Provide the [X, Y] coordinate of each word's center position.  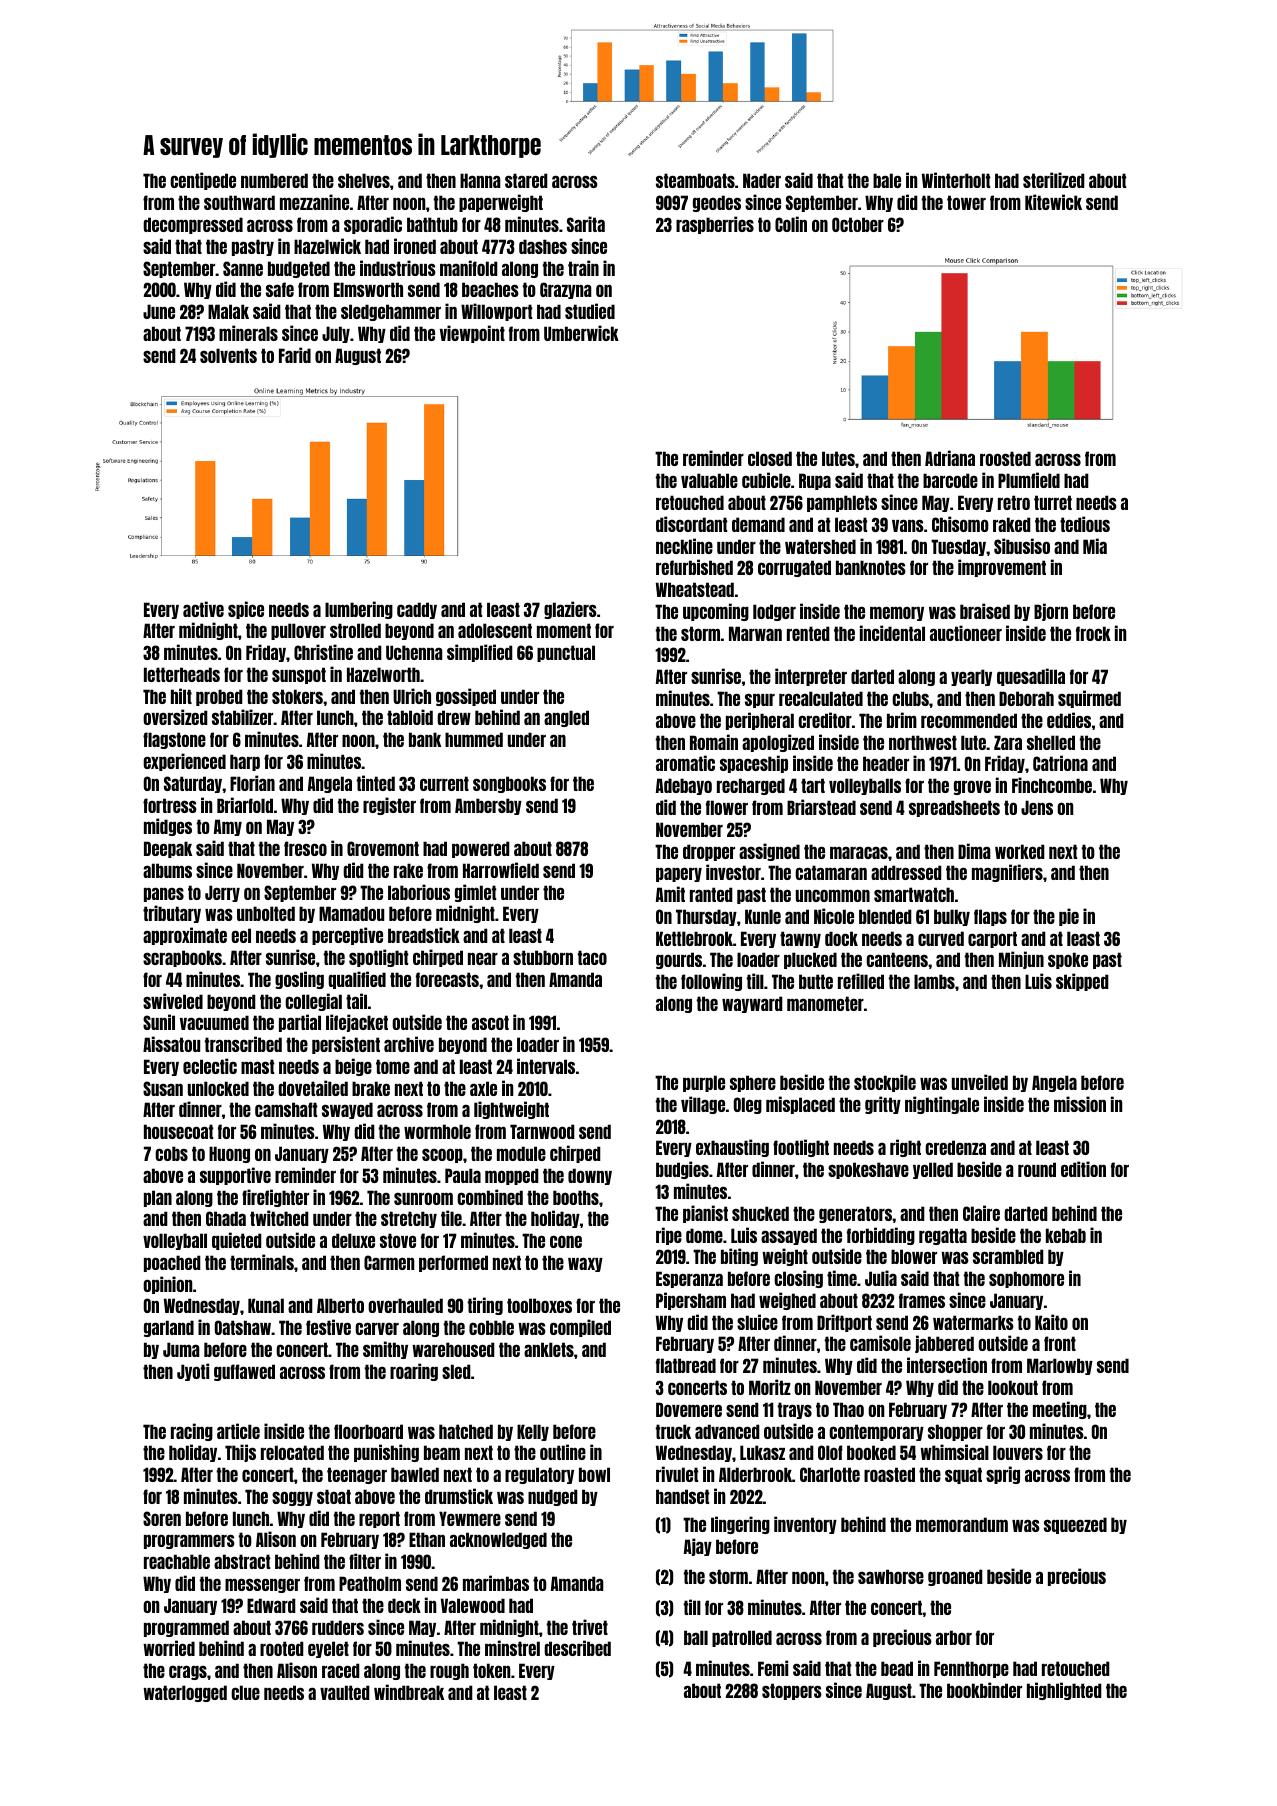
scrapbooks [182, 958]
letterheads [182, 674]
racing [192, 1432]
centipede [203, 181]
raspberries [715, 225]
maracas [859, 852]
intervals [546, 1066]
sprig [1003, 1475]
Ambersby [488, 806]
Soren [162, 1518]
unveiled [980, 1082]
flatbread [686, 1365]
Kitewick [1053, 202]
